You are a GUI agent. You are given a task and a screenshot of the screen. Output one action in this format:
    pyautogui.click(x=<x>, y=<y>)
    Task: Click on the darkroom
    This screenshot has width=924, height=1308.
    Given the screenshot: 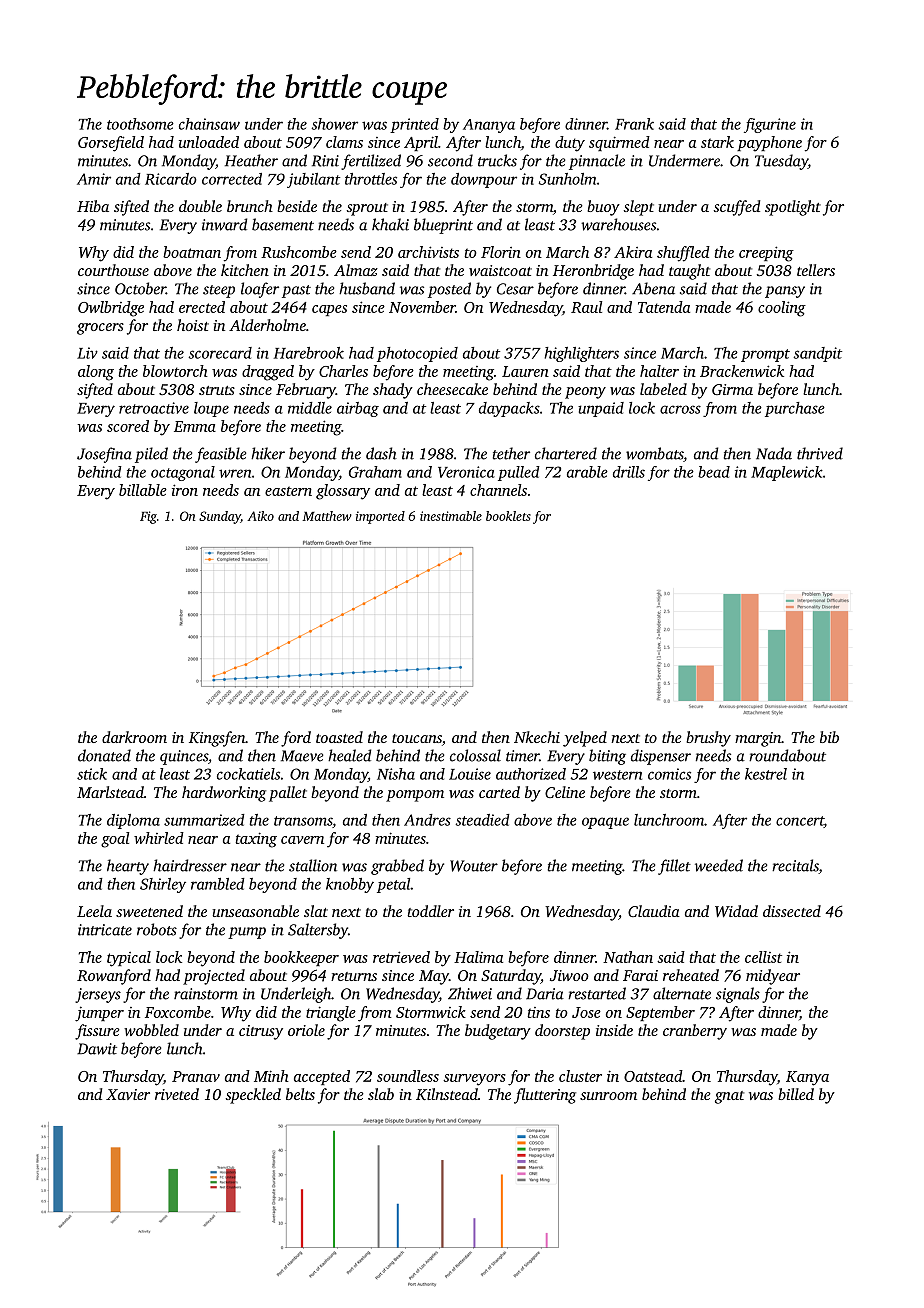 What is the action you would take?
    pyautogui.click(x=134, y=737)
